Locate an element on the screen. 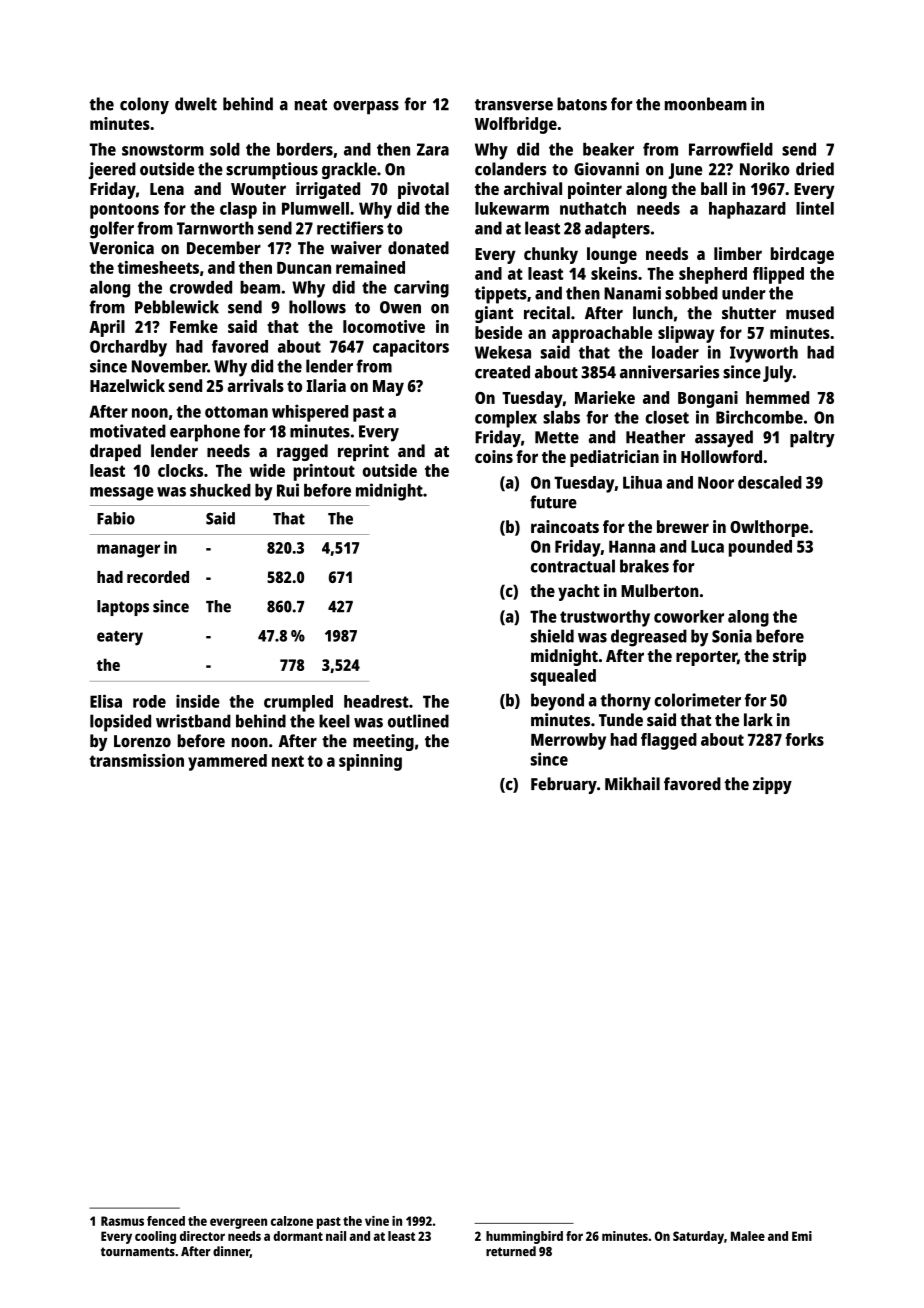 The height and width of the screenshot is (1308, 924). Plumwell is located at coordinates (315, 208).
